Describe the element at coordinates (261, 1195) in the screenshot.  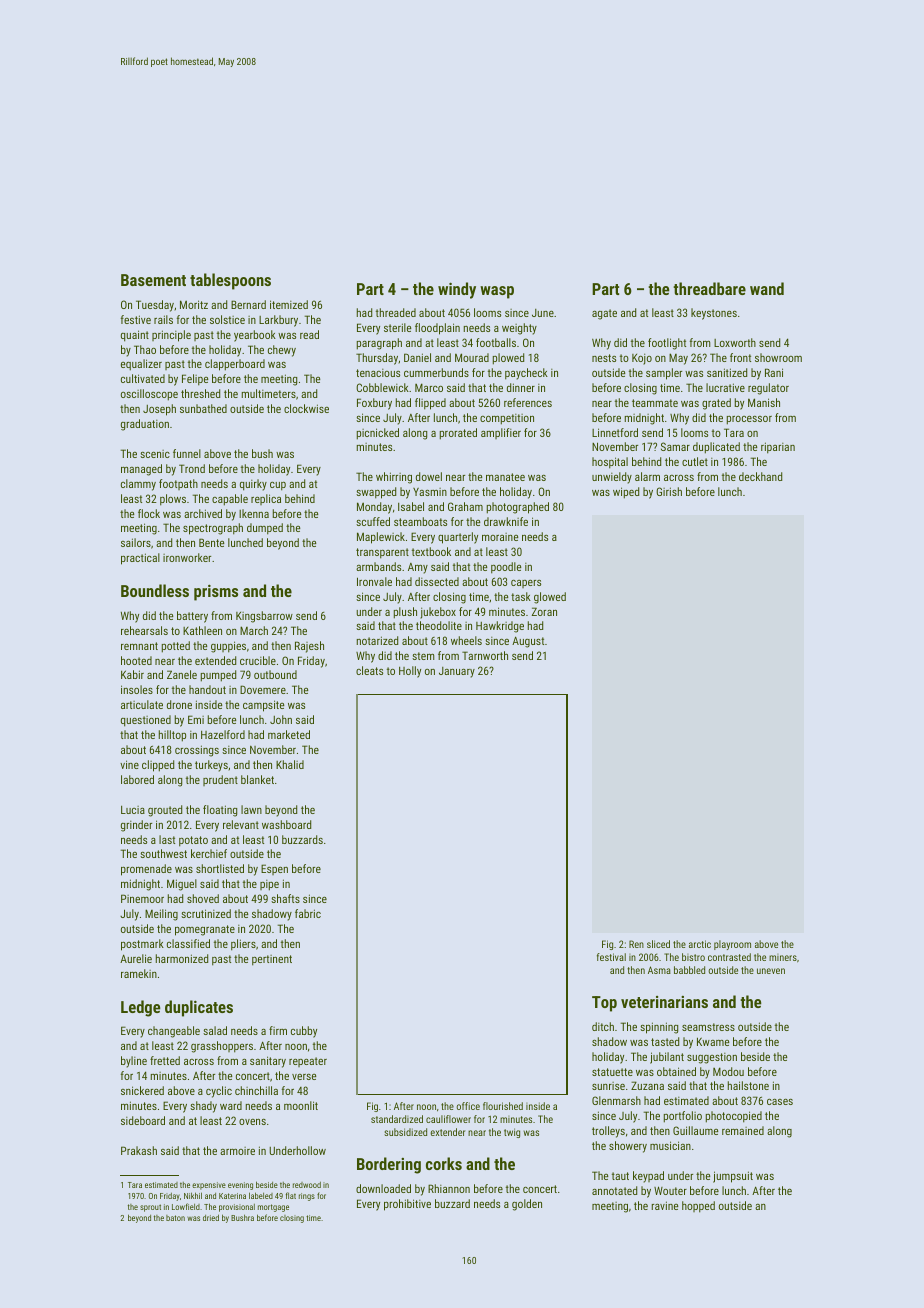
I see `labeled` at that location.
